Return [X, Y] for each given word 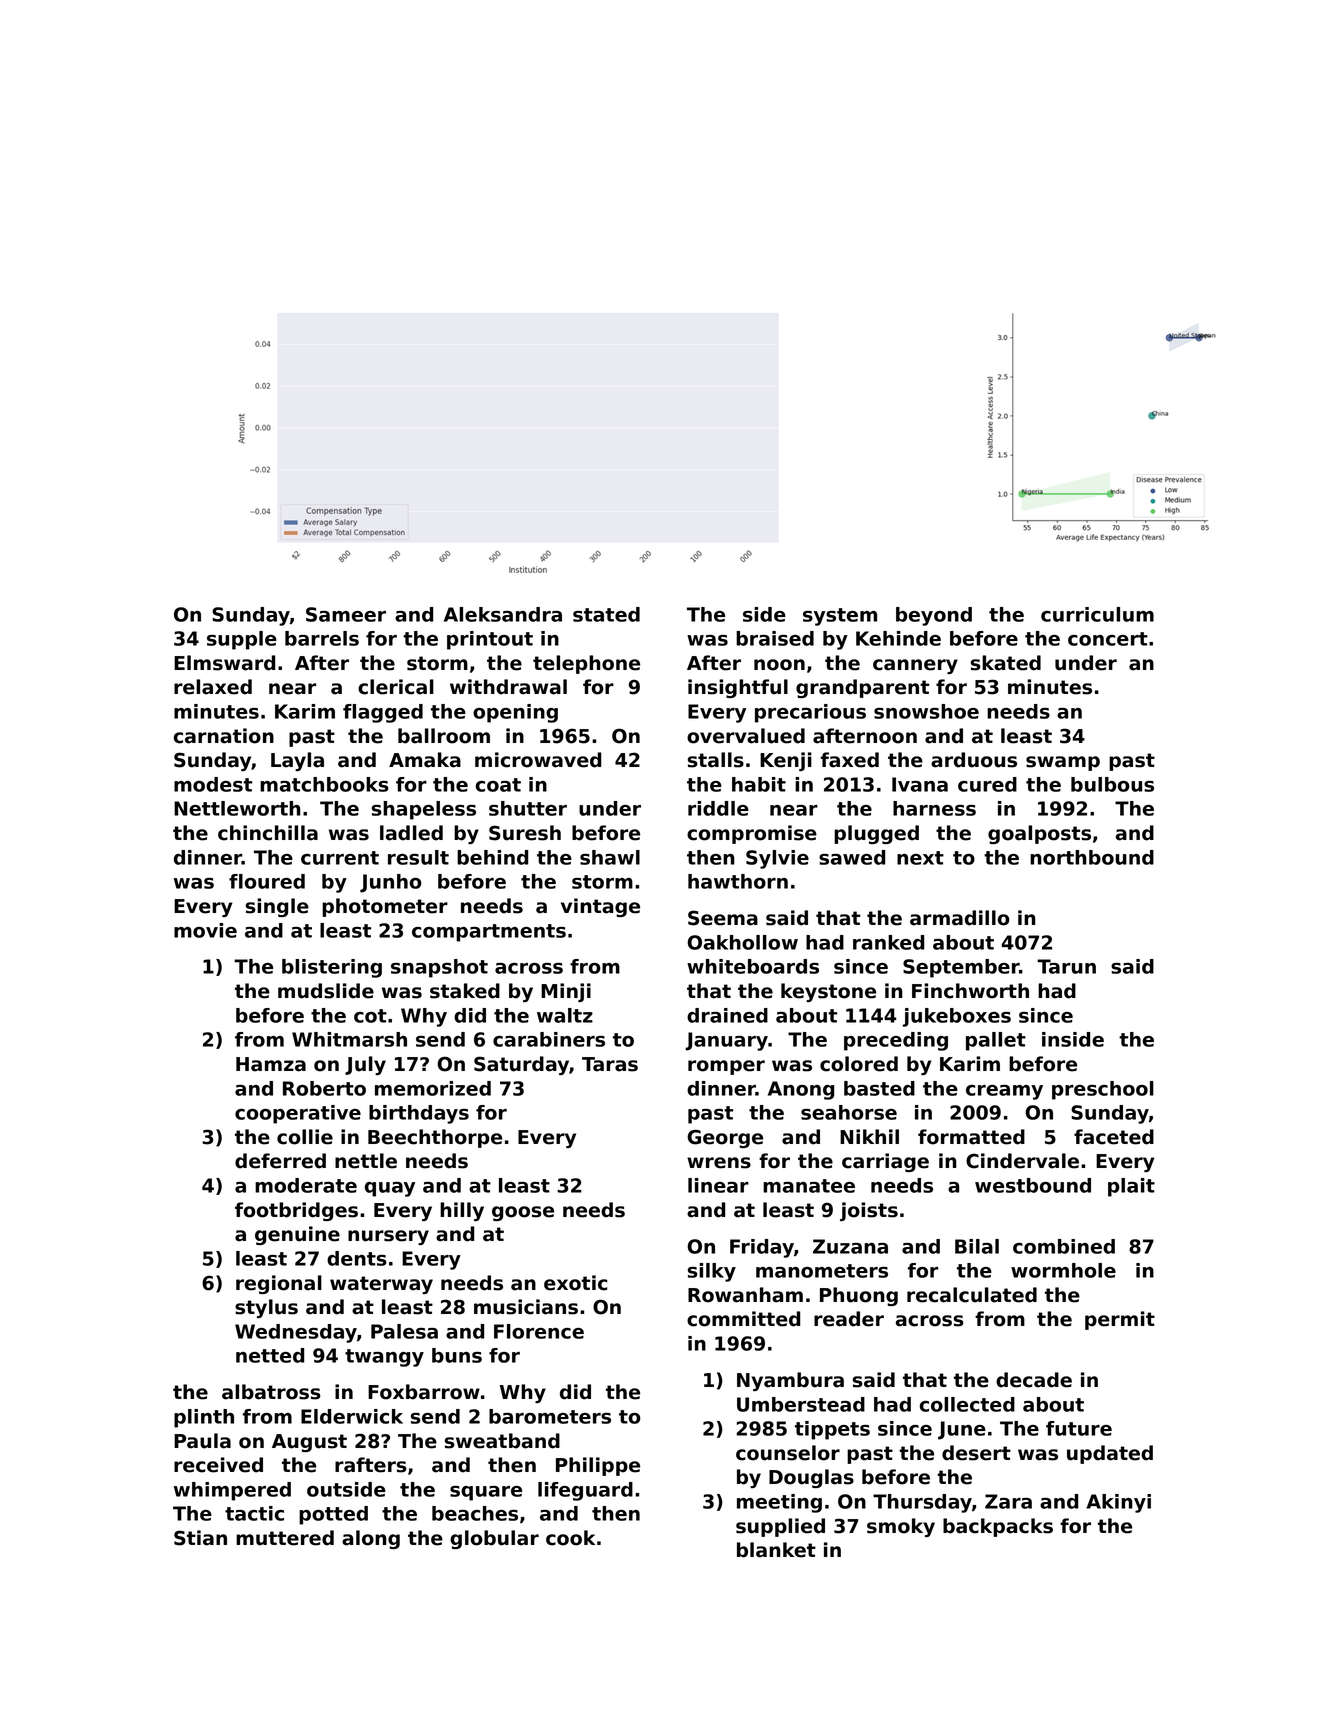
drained [727, 1015]
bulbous [1112, 784]
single [277, 907]
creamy [1004, 1092]
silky [712, 1272]
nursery [388, 1237]
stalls [716, 760]
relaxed [213, 687]
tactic [254, 1513]
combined [1064, 1246]
